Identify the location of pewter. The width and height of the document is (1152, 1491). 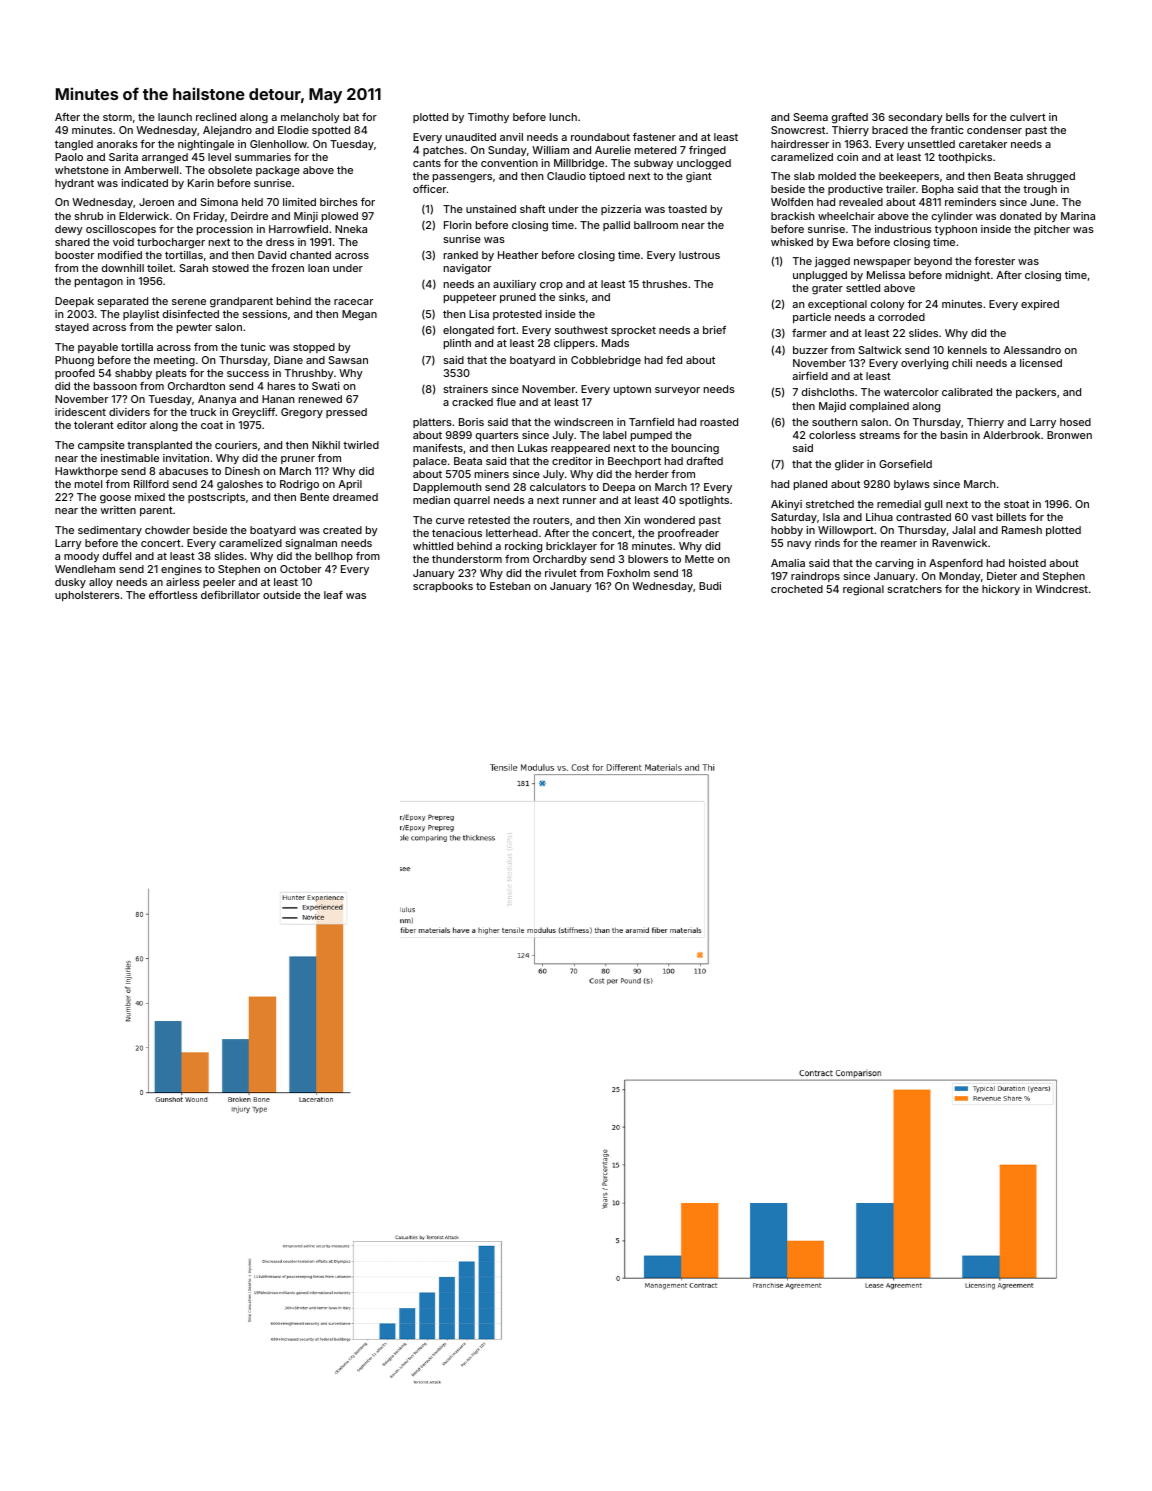
(194, 328).
